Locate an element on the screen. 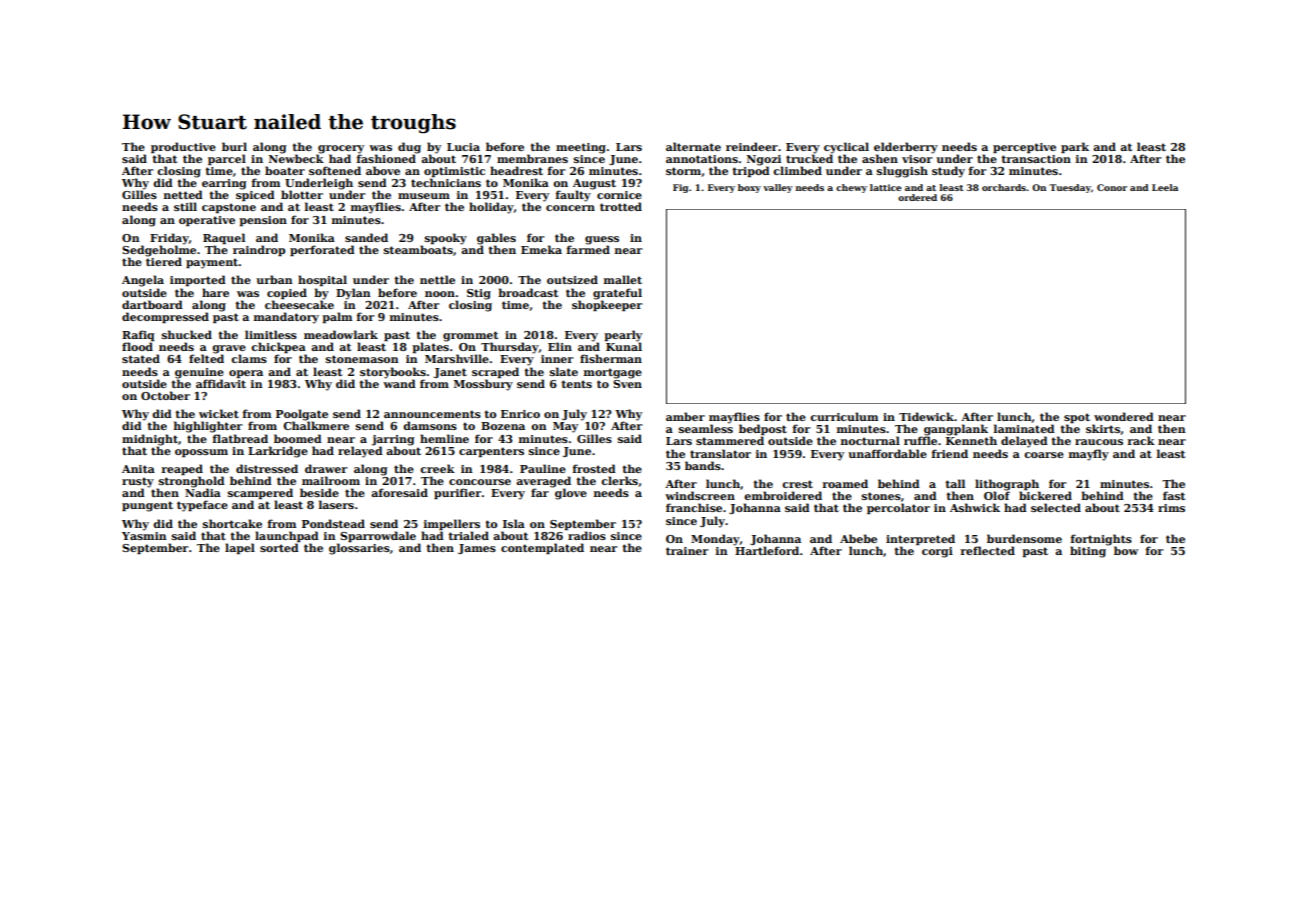  wand is located at coordinates (399, 383).
